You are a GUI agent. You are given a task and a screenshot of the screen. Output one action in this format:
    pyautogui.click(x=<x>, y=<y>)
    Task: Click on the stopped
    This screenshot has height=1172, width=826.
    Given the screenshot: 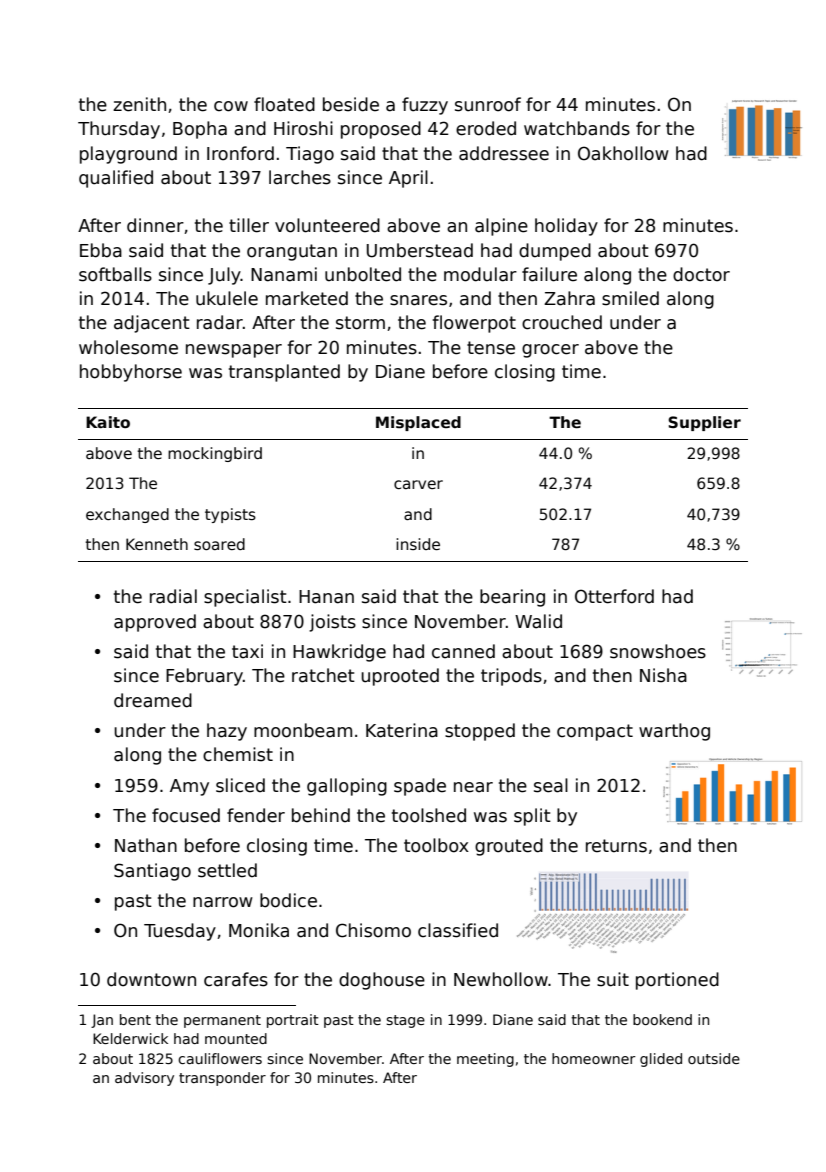 What is the action you would take?
    pyautogui.click(x=480, y=732)
